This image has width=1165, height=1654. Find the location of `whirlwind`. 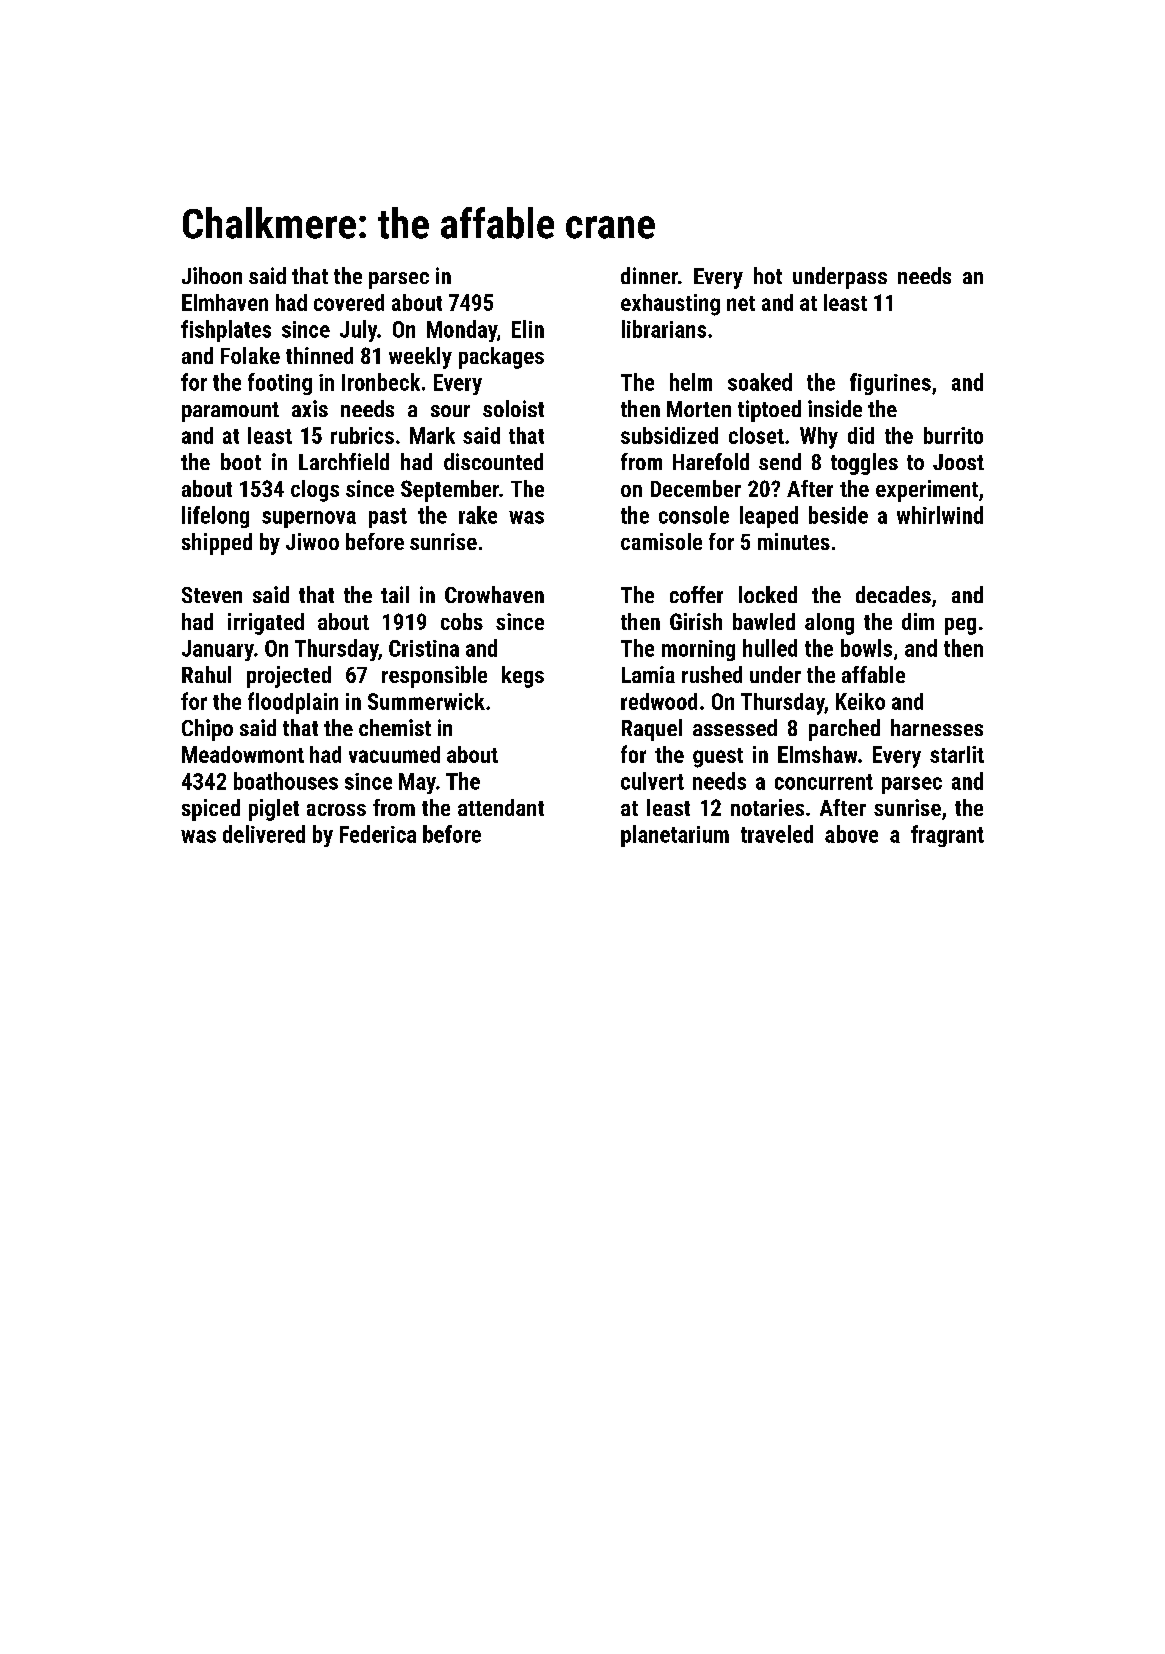

whirlwind is located at coordinates (940, 515).
